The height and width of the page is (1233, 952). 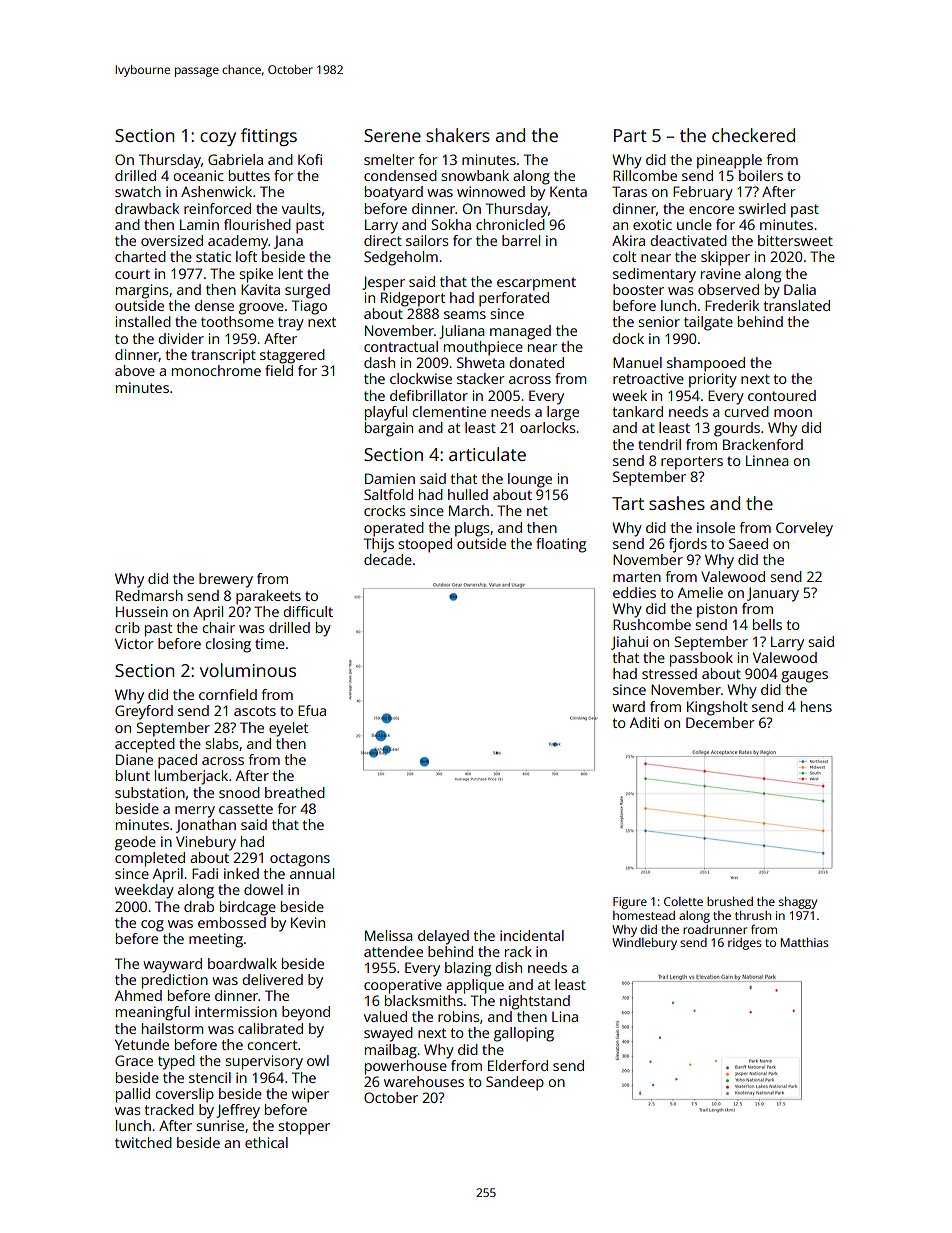 What do you see at coordinates (805, 942) in the page?
I see `Matthias` at bounding box center [805, 942].
